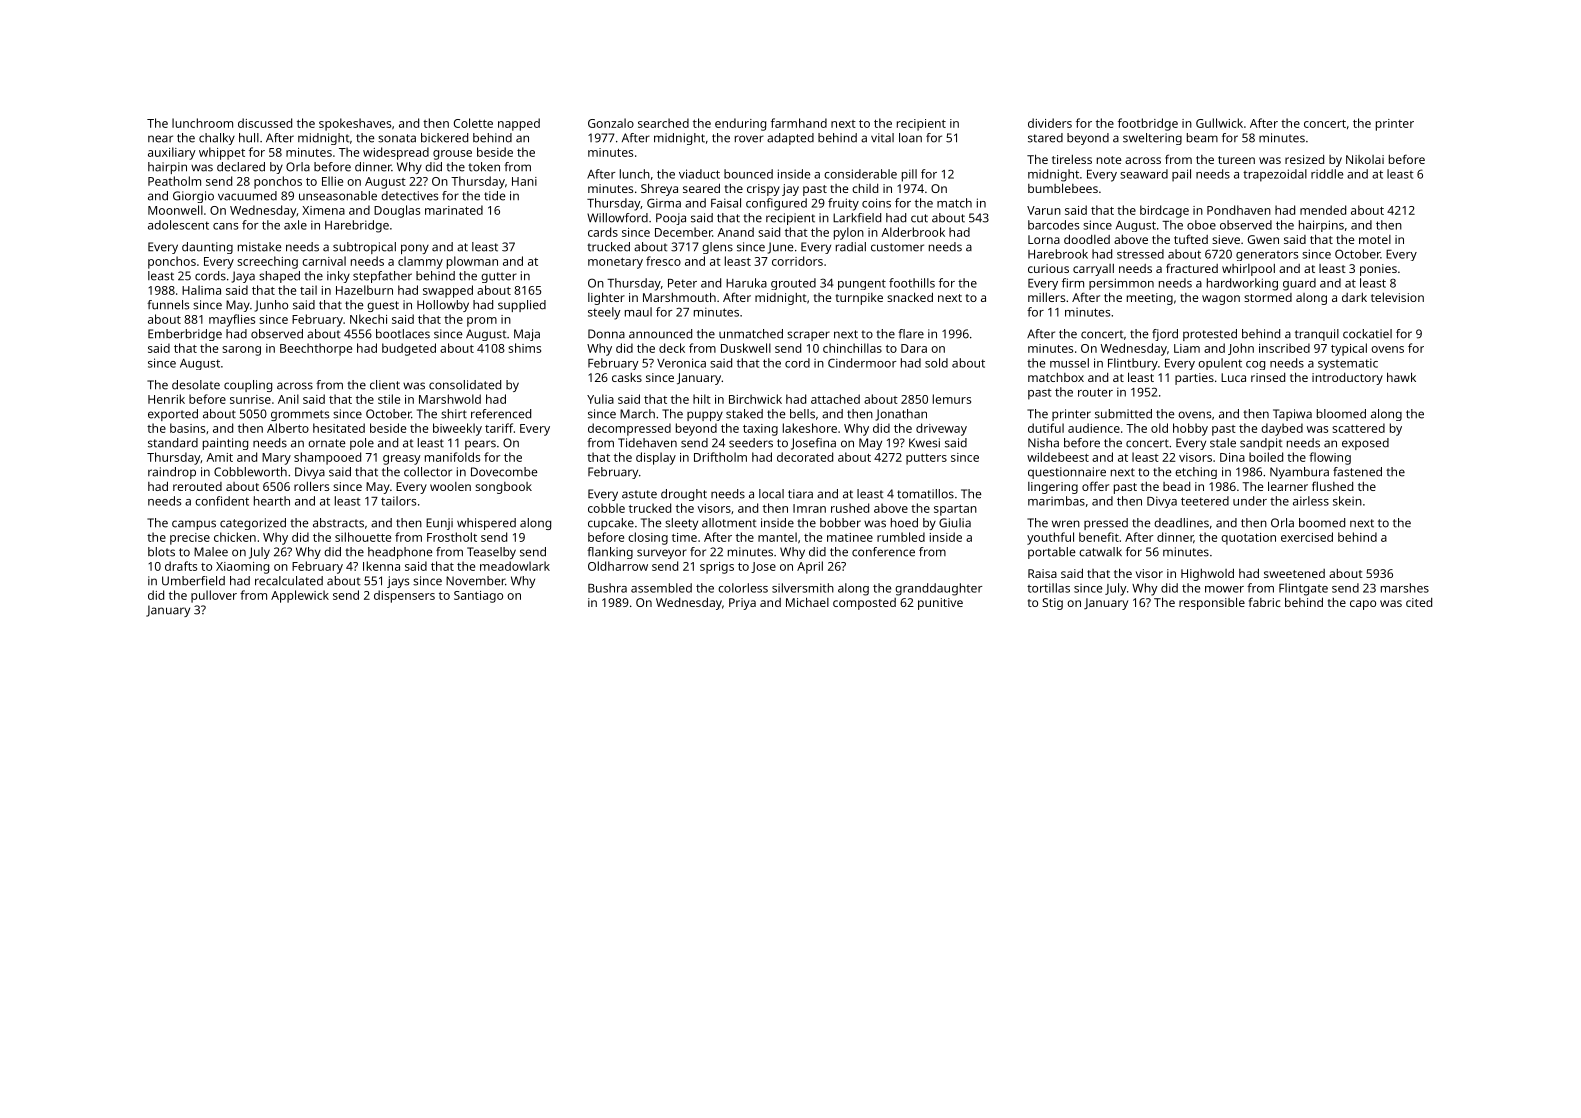 This screenshot has height=1118, width=1581. Describe the element at coordinates (1304, 159) in the screenshot. I see `resized` at that location.
